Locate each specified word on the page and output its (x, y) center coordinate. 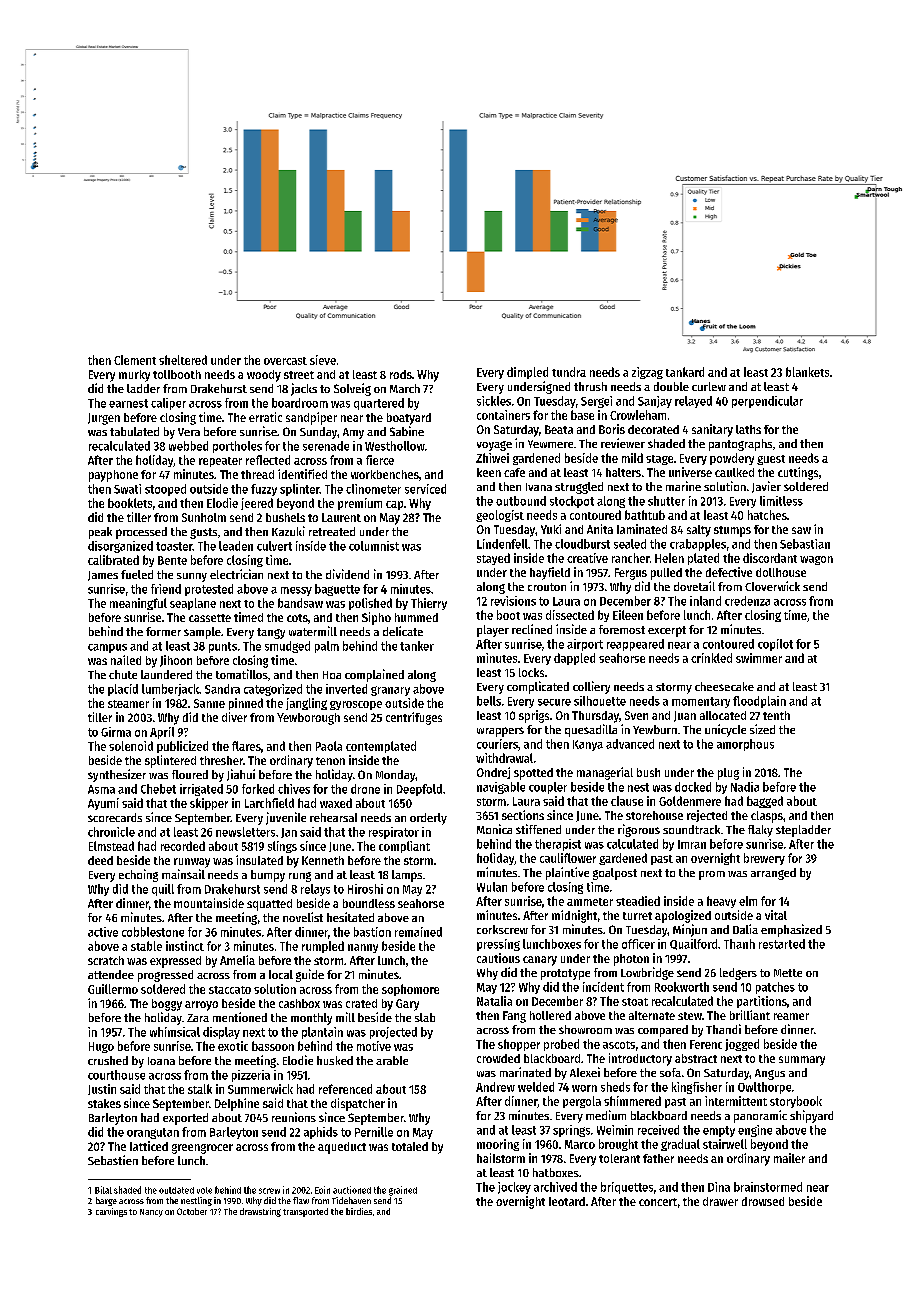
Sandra (222, 689)
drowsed (763, 1201)
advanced (630, 744)
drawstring (260, 1212)
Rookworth (682, 987)
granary (390, 691)
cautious (498, 958)
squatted (269, 905)
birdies (359, 1211)
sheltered (183, 360)
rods (401, 374)
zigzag (647, 373)
